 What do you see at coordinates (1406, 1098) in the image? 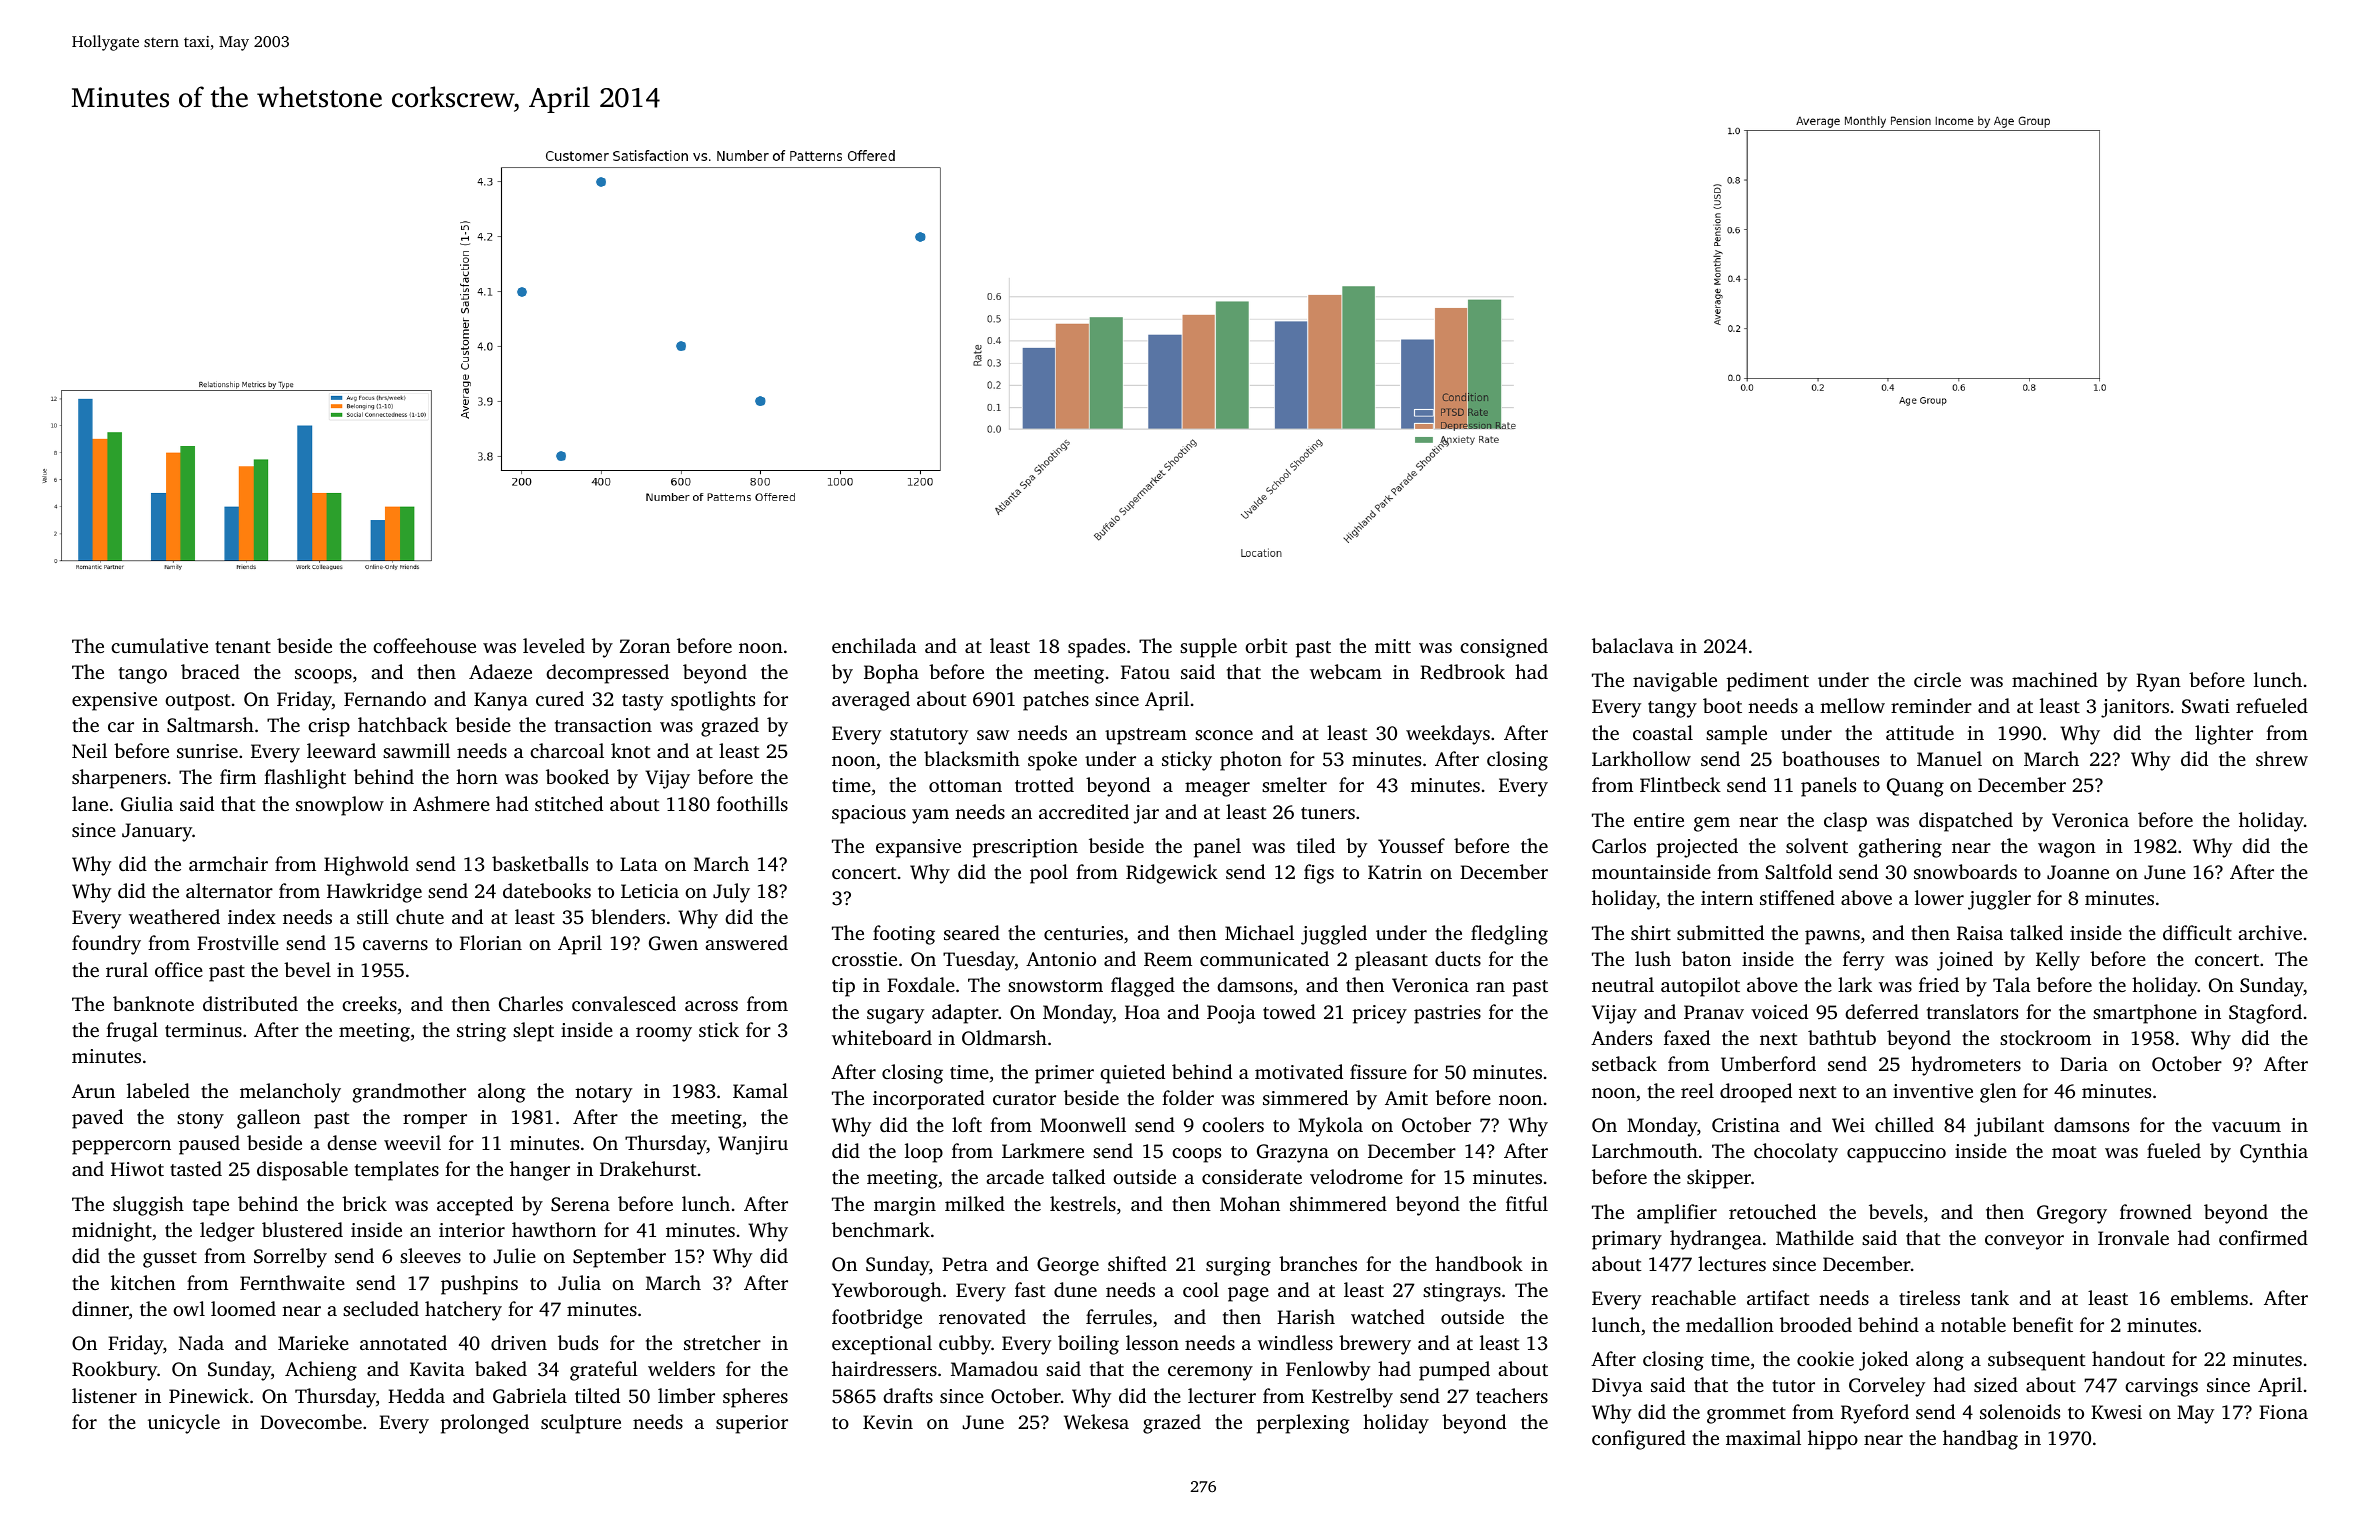
I see `Amit` at bounding box center [1406, 1098].
